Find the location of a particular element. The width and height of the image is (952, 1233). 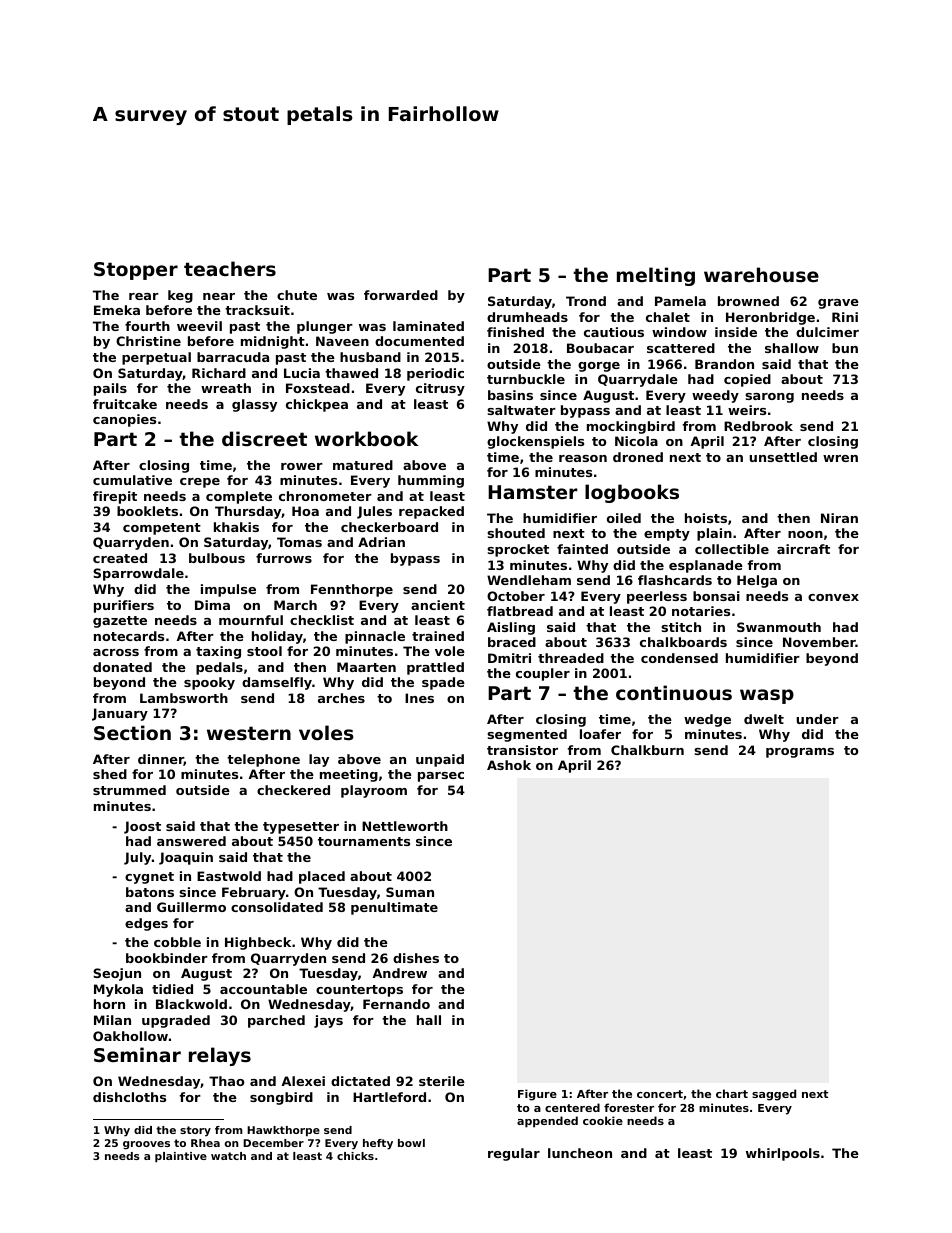

Seminar is located at coordinates (137, 1054).
